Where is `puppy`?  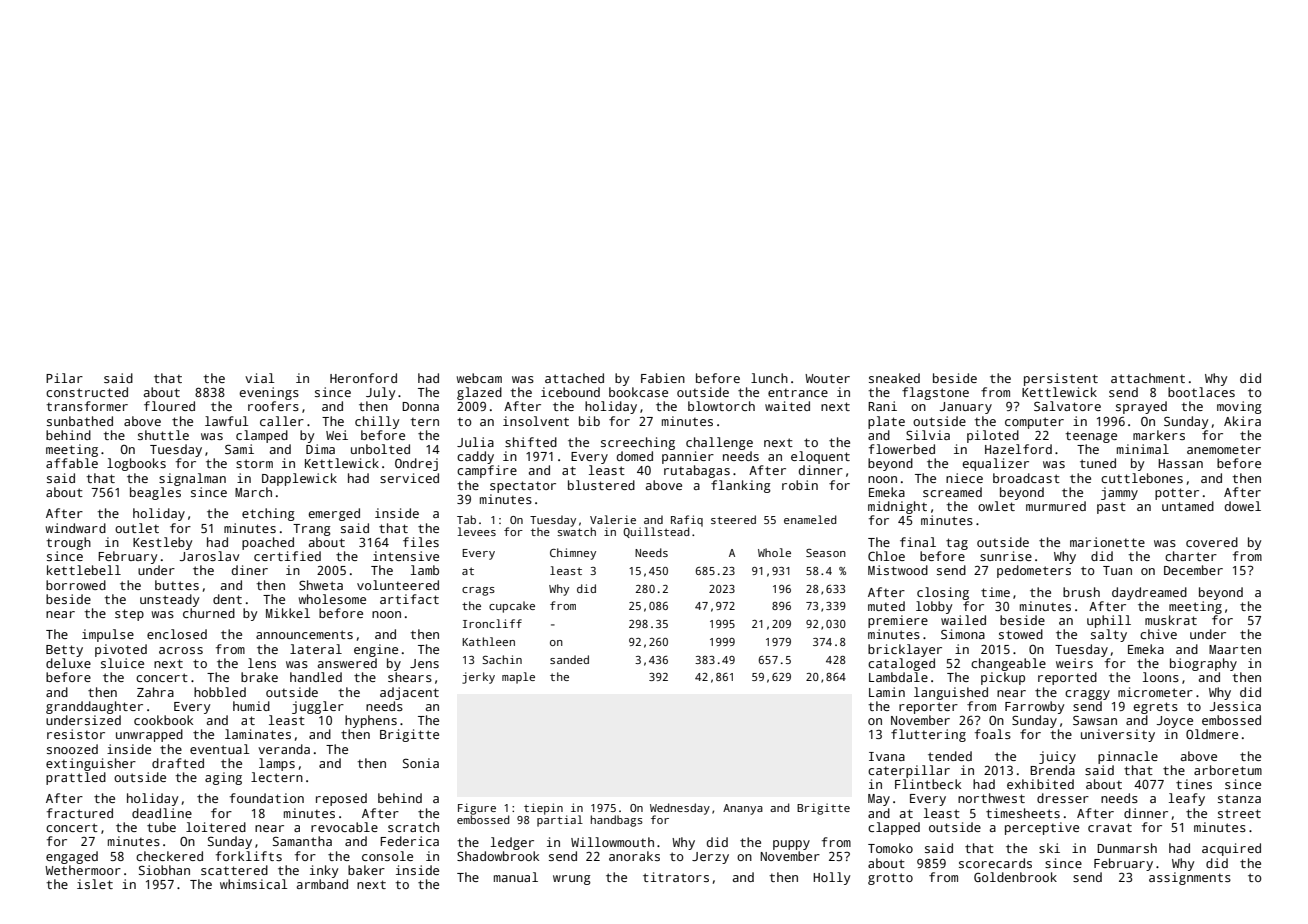
puppy is located at coordinates (791, 845).
